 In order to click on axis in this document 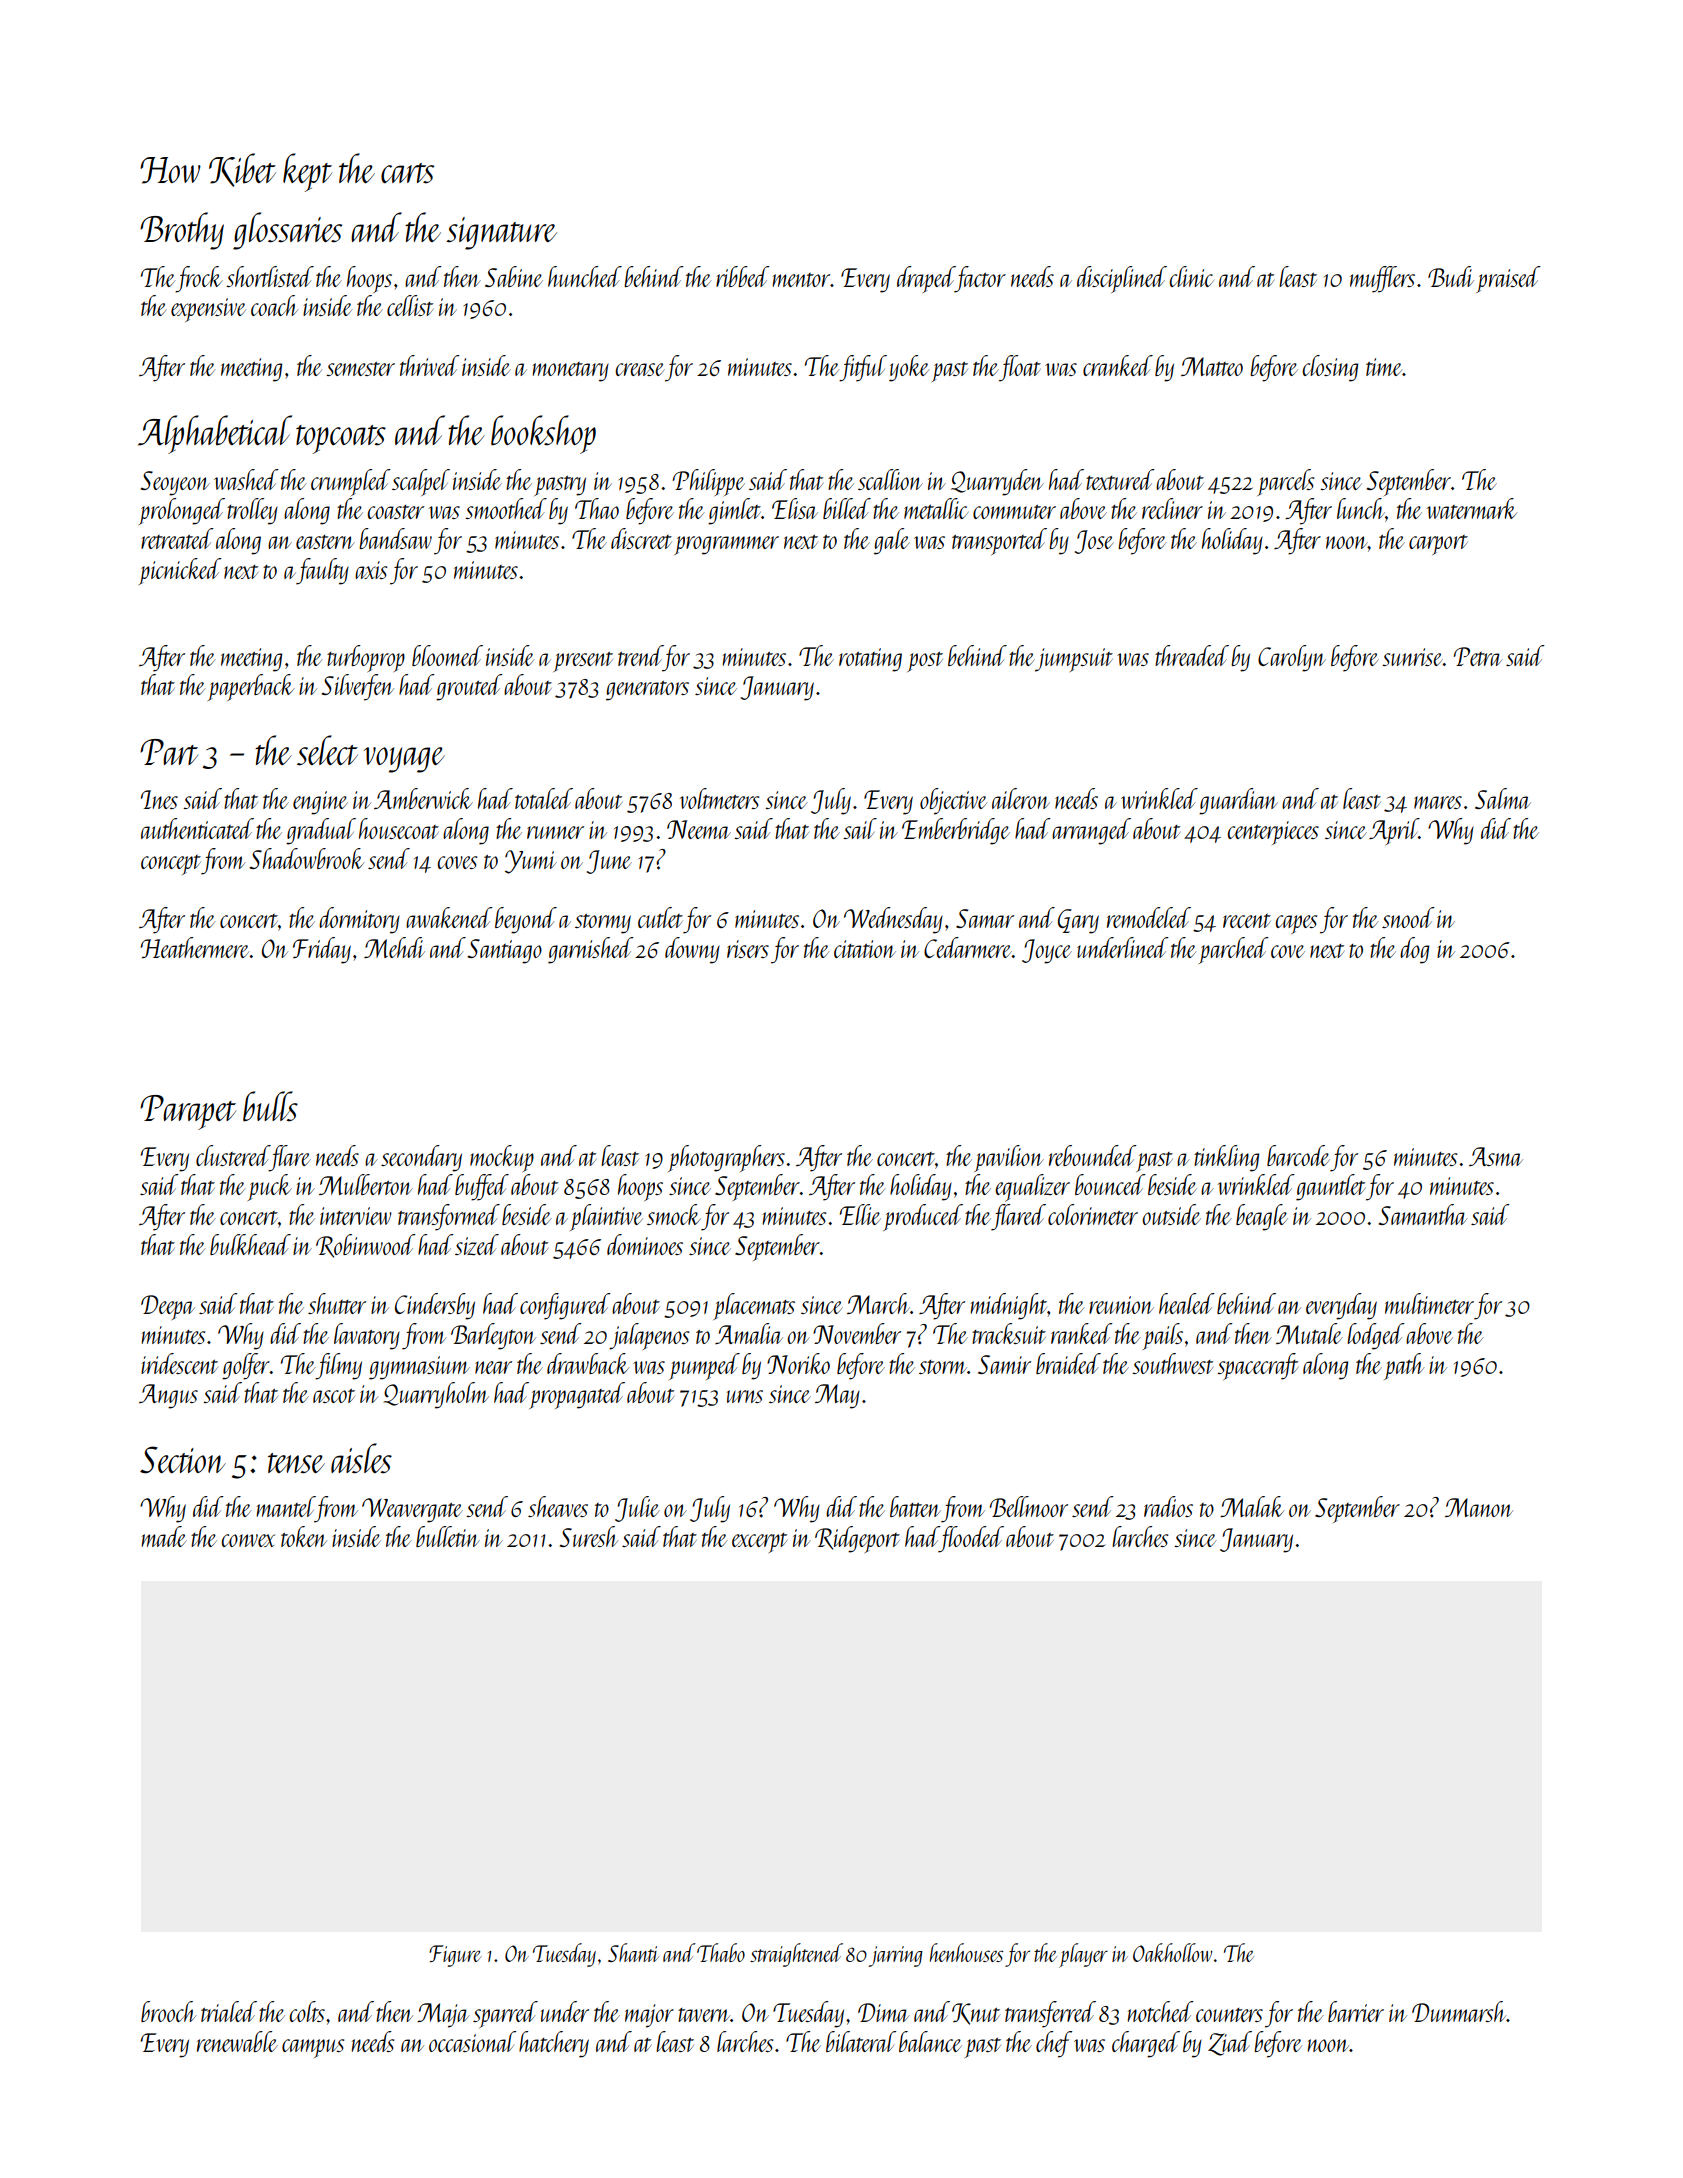, I will do `click(371, 570)`.
